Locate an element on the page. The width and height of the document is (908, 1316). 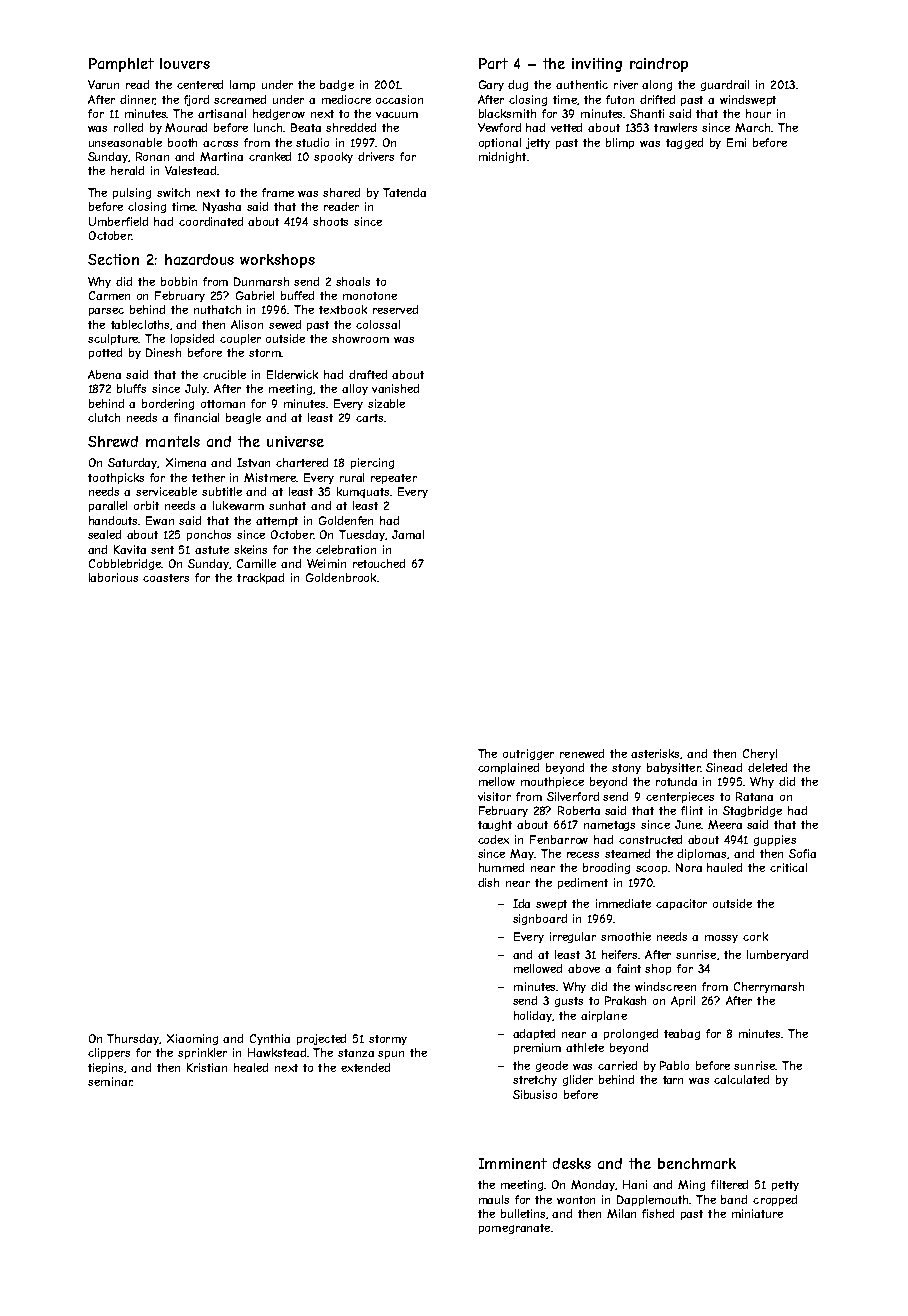
louvers is located at coordinates (185, 63).
